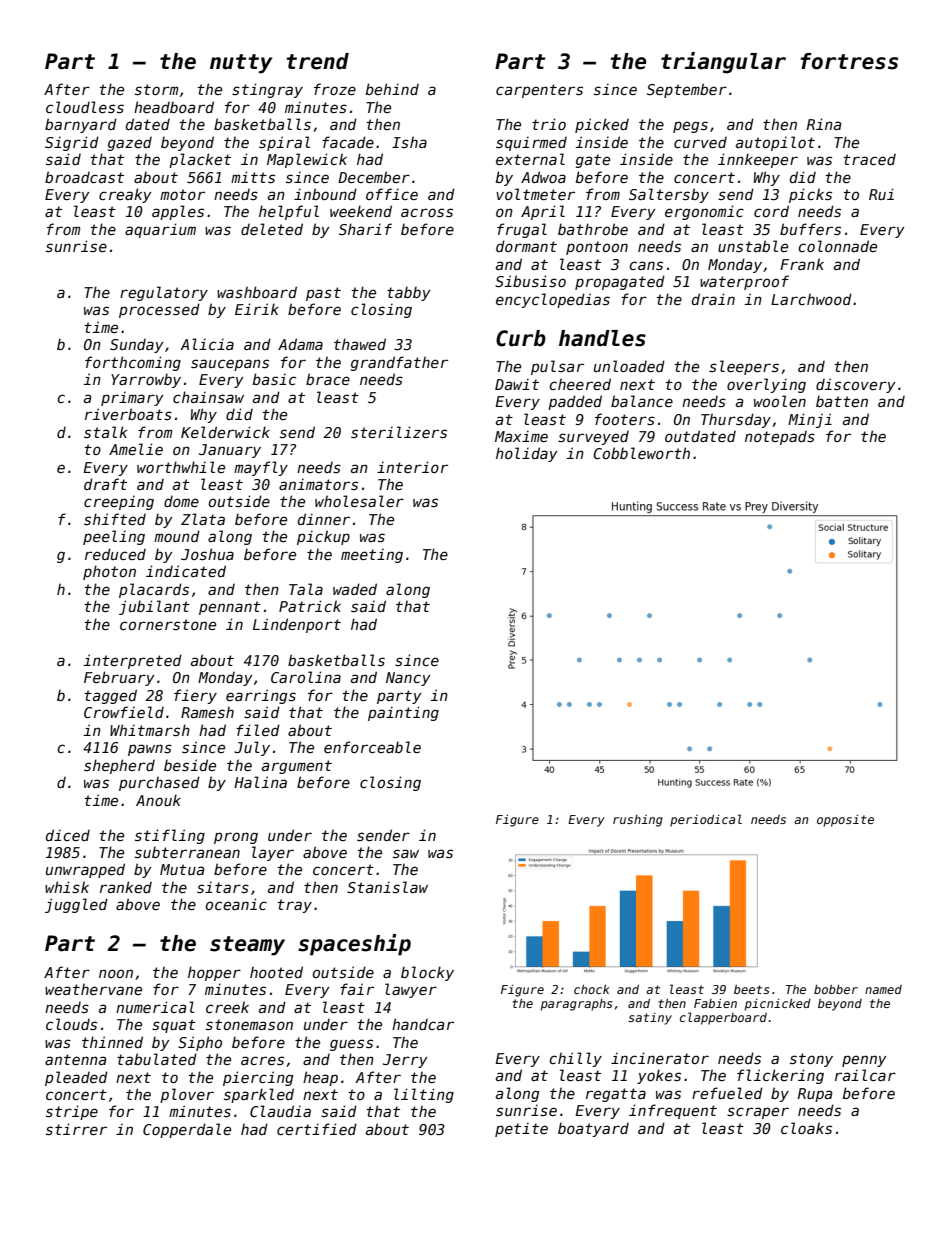 The width and height of the page is (952, 1233). I want to click on balance, so click(642, 401).
